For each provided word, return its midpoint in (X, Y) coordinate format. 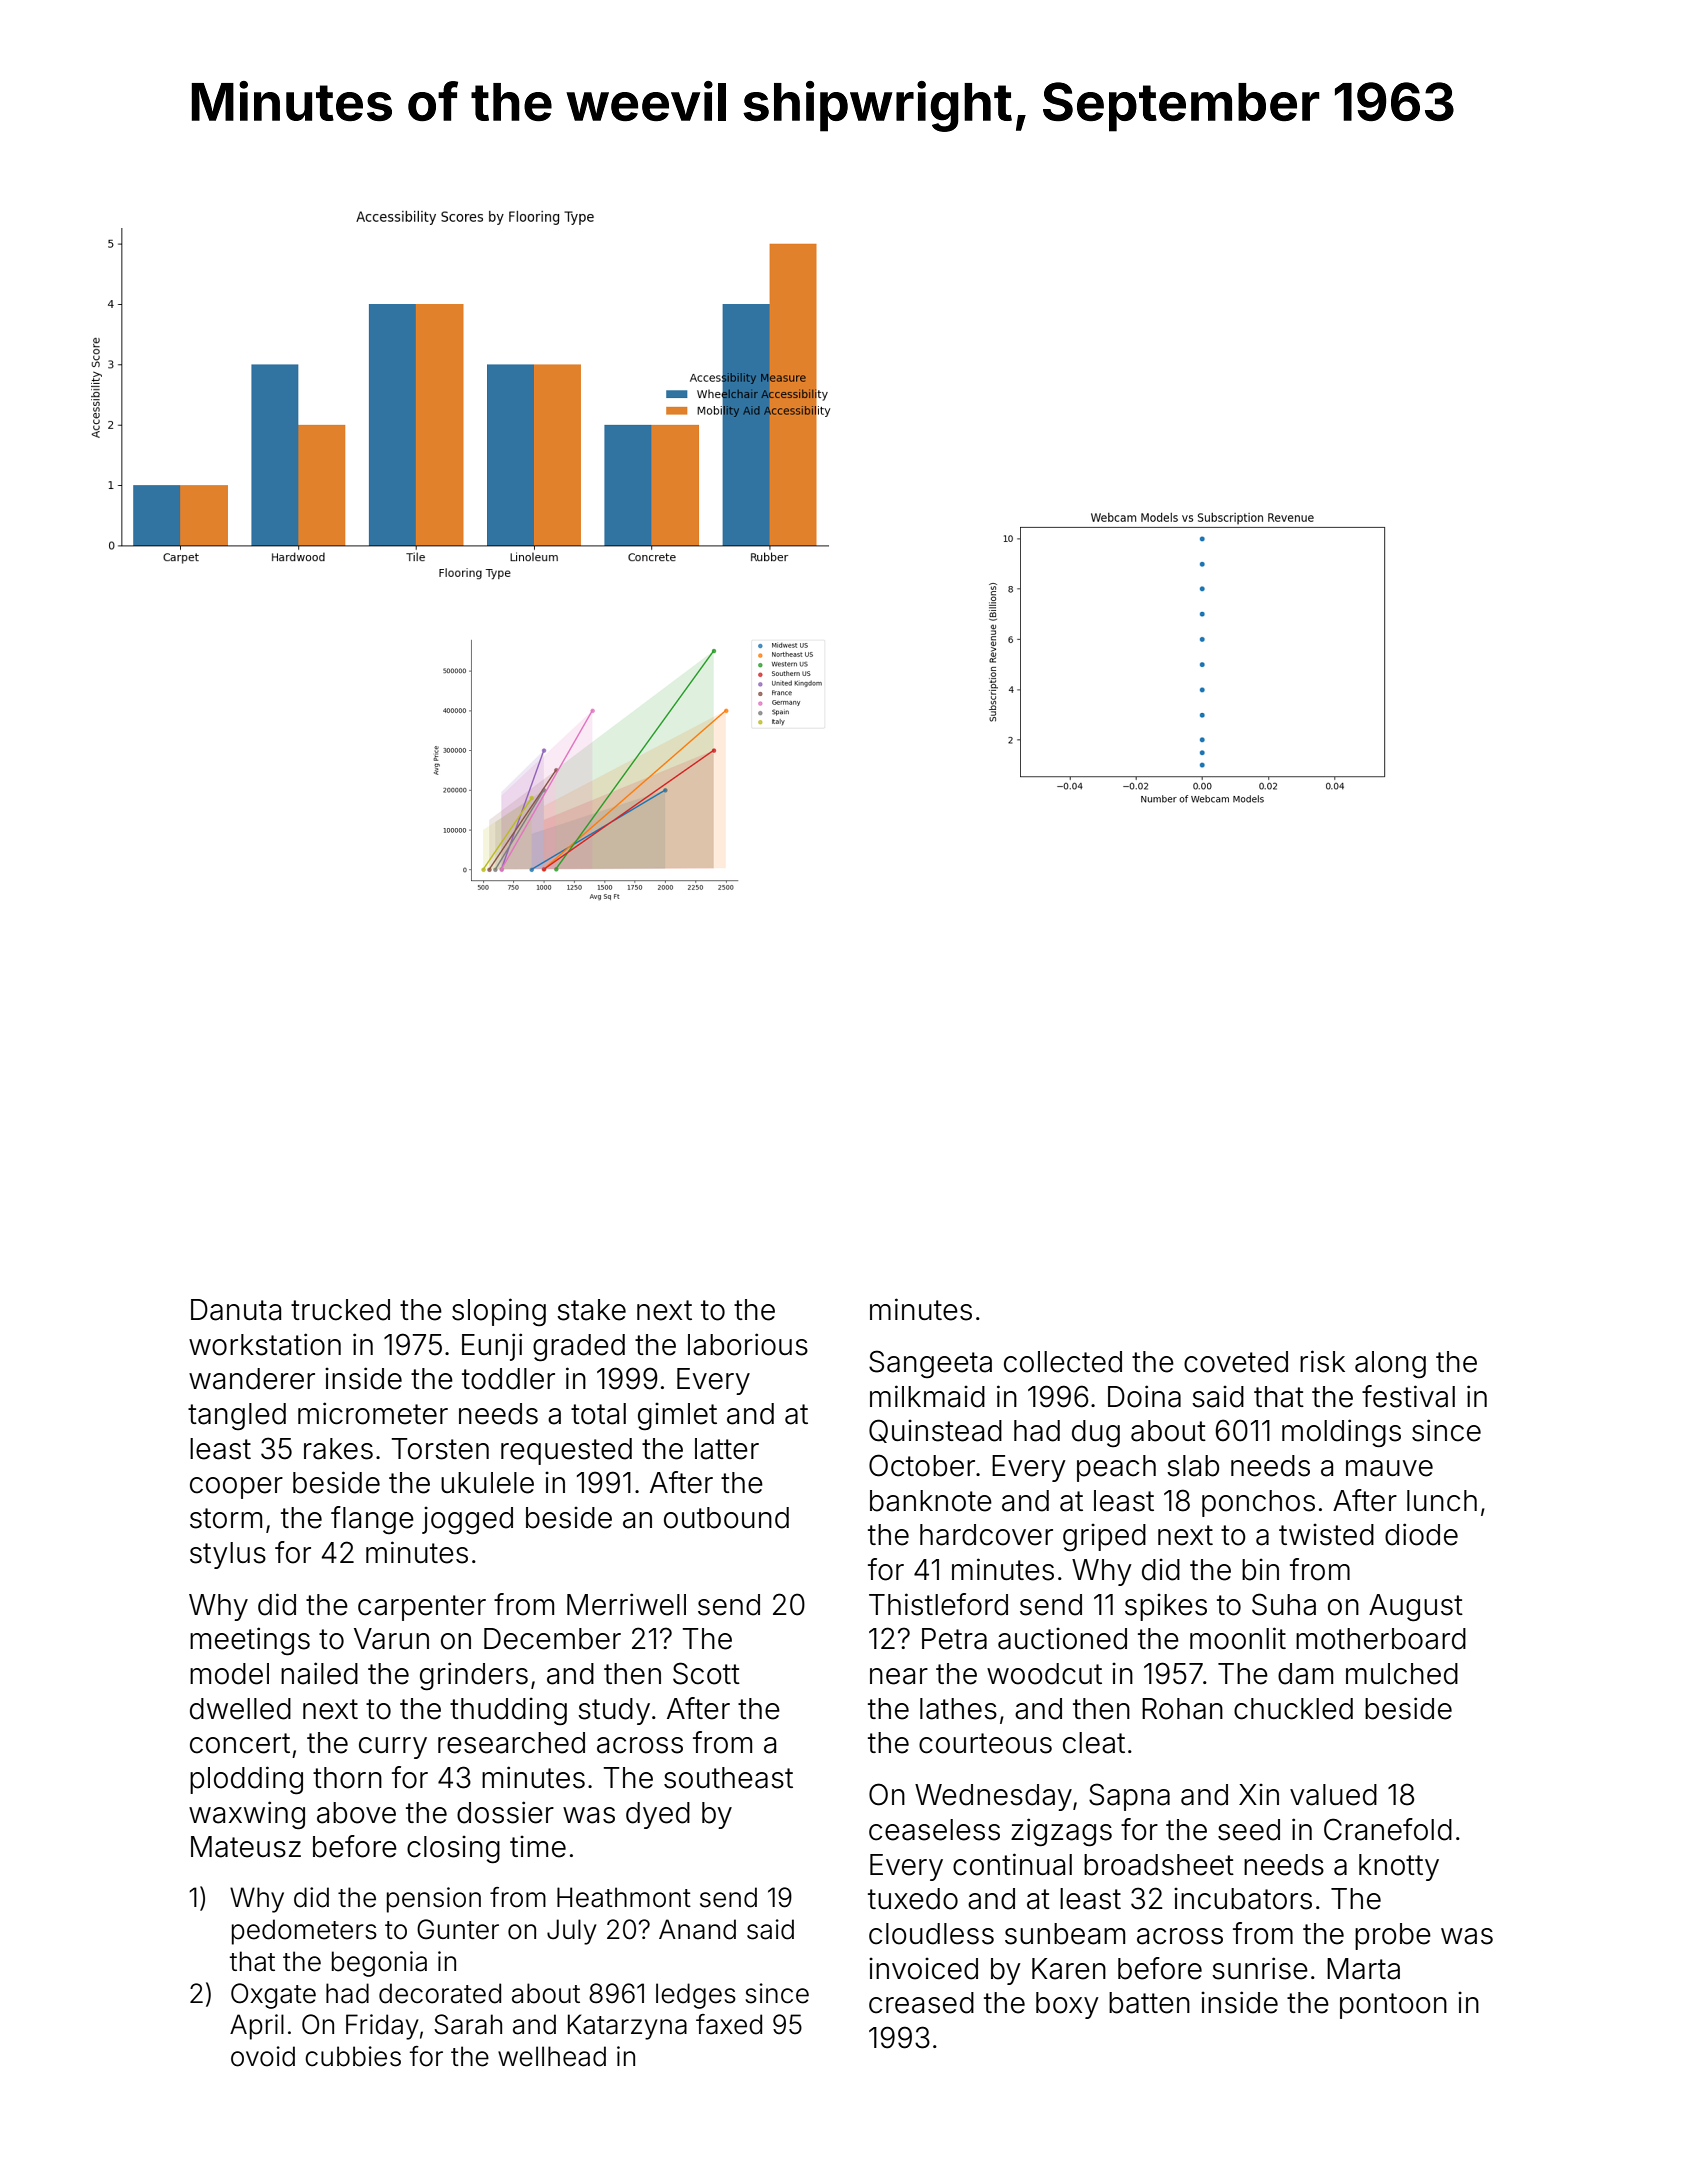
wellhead (552, 2056)
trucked (340, 1310)
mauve (1389, 1468)
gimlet (677, 1416)
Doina (1144, 1396)
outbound (726, 1518)
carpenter (422, 1608)
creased (921, 2003)
